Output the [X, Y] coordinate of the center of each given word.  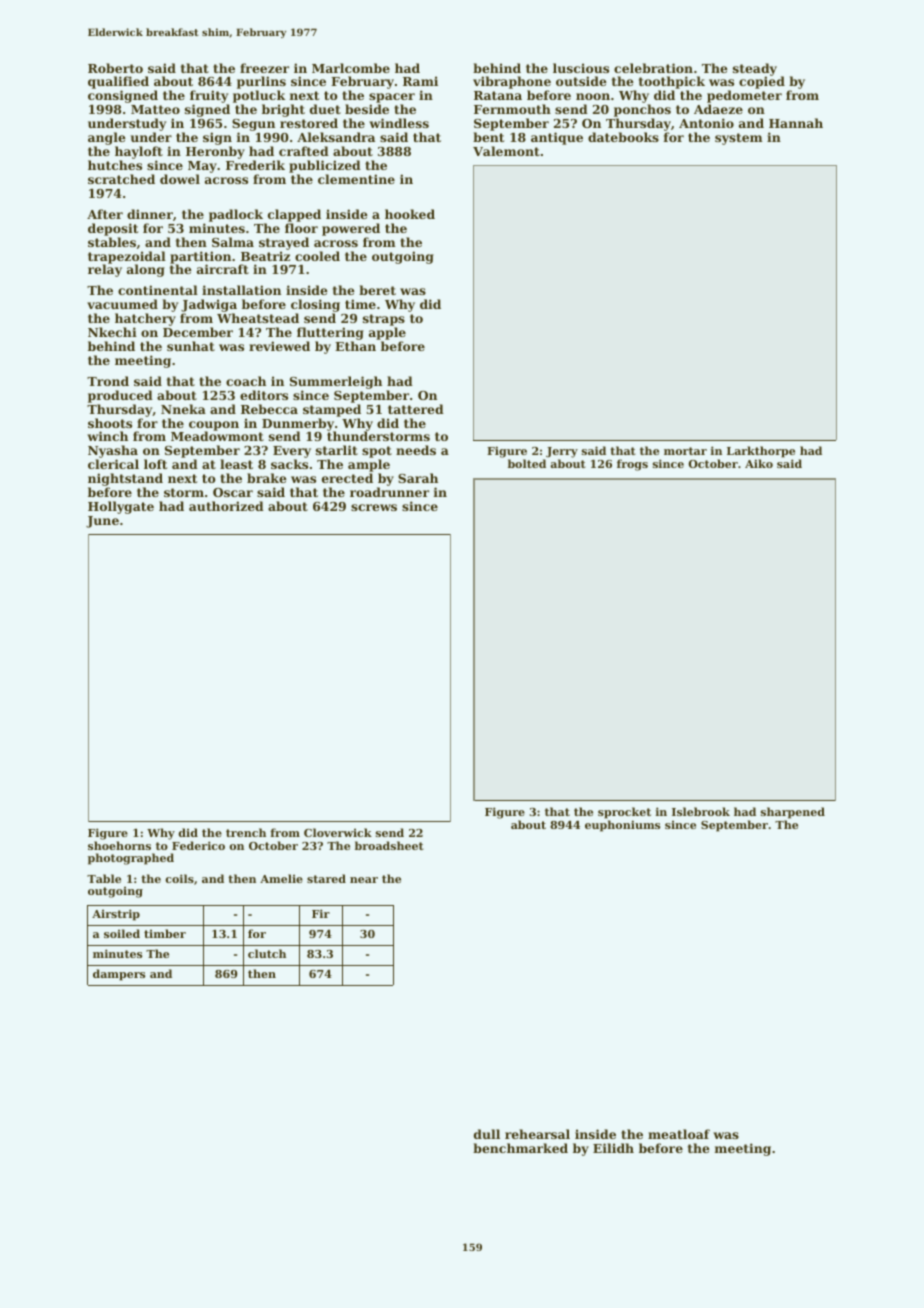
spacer [392, 98]
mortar [685, 451]
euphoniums [622, 826]
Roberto [115, 68]
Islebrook [701, 811]
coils [180, 878]
